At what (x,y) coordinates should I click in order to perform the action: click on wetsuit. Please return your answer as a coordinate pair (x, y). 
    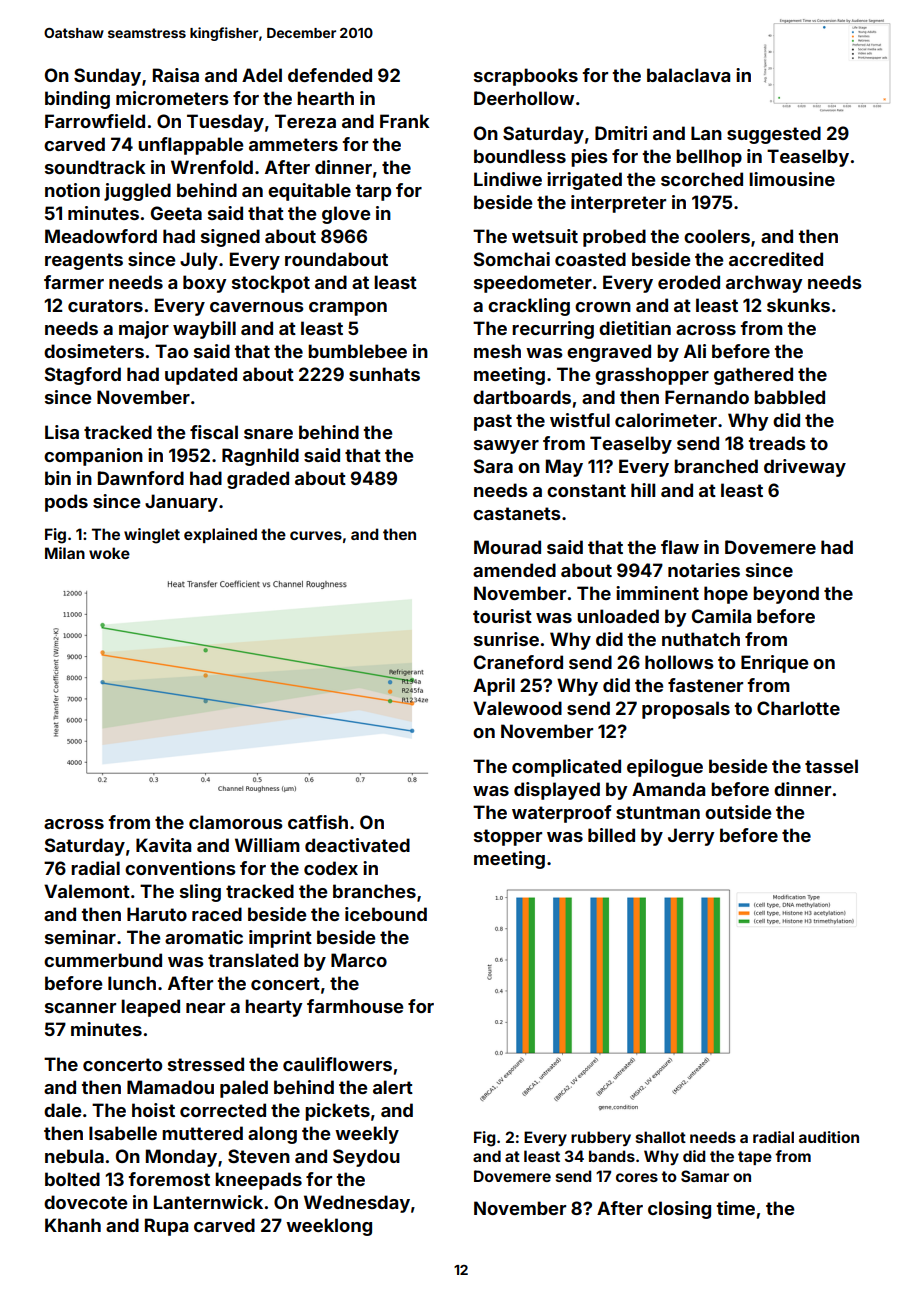
    Looking at the image, I should click on (545, 236).
